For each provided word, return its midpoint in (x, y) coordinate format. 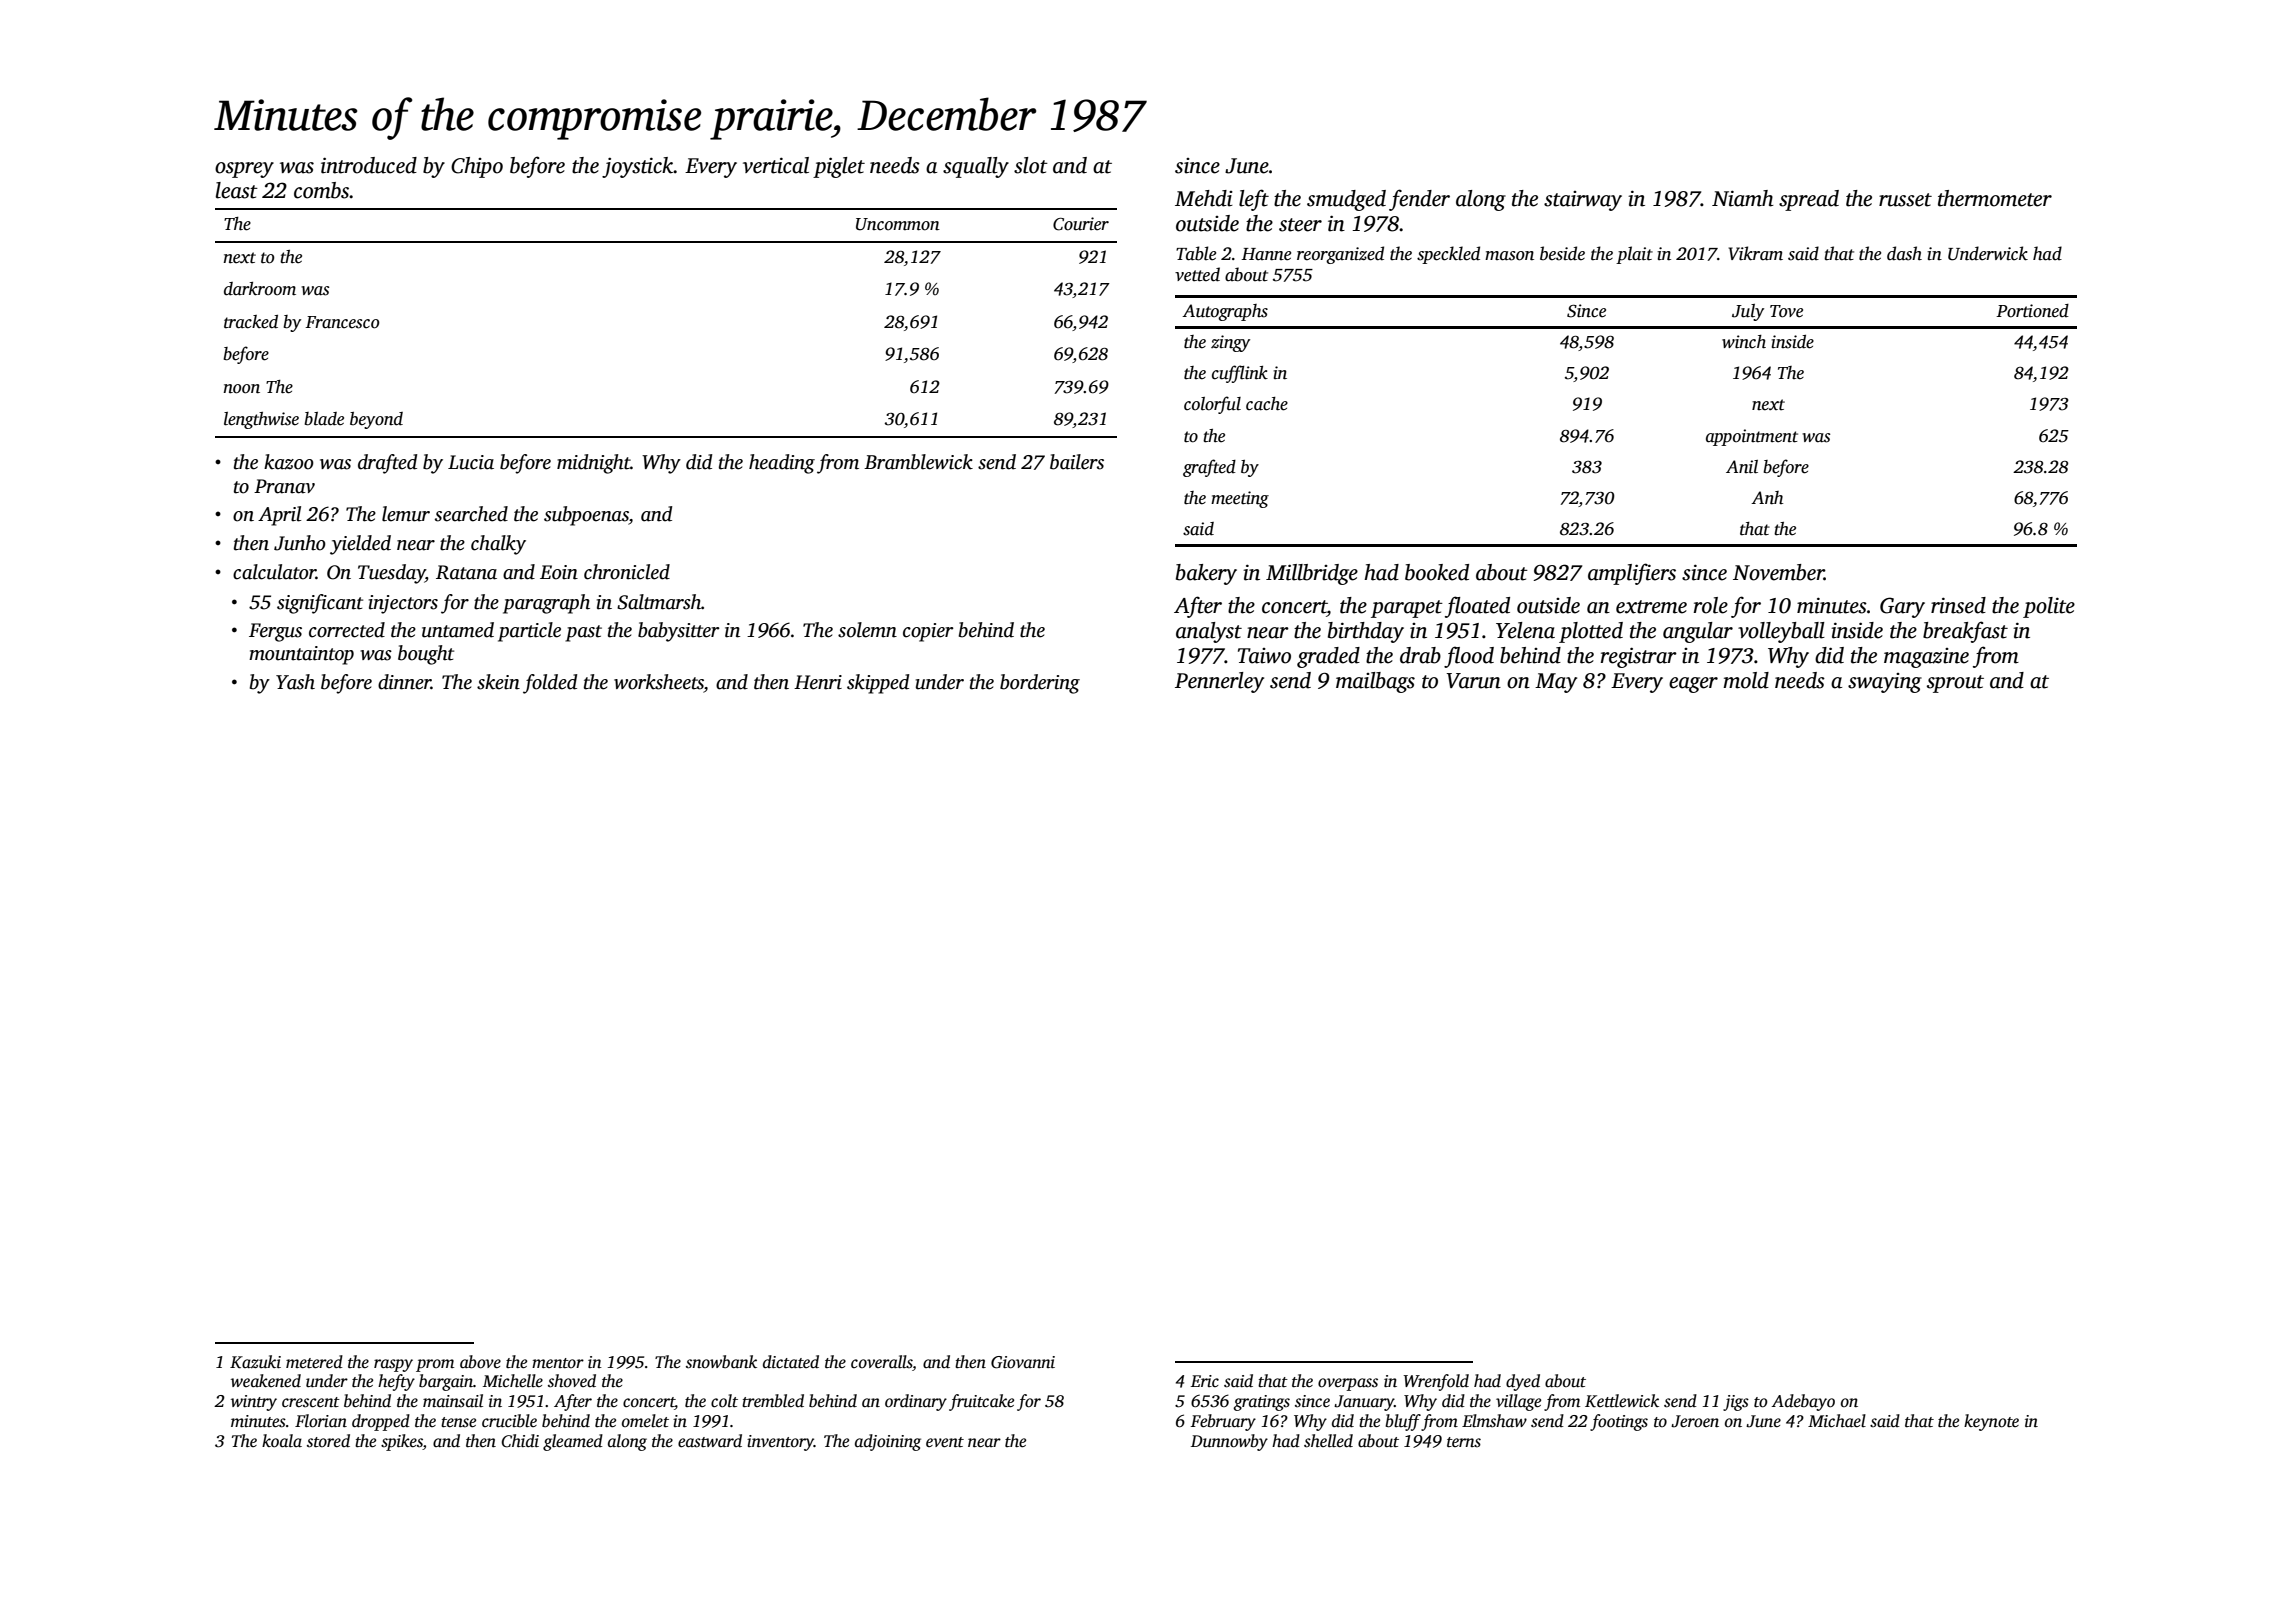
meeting (1240, 499)
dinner (404, 682)
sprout (1955, 684)
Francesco (342, 322)
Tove (1786, 311)
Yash (295, 682)
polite (2049, 607)
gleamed (573, 1442)
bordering (1040, 684)
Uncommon (898, 224)
